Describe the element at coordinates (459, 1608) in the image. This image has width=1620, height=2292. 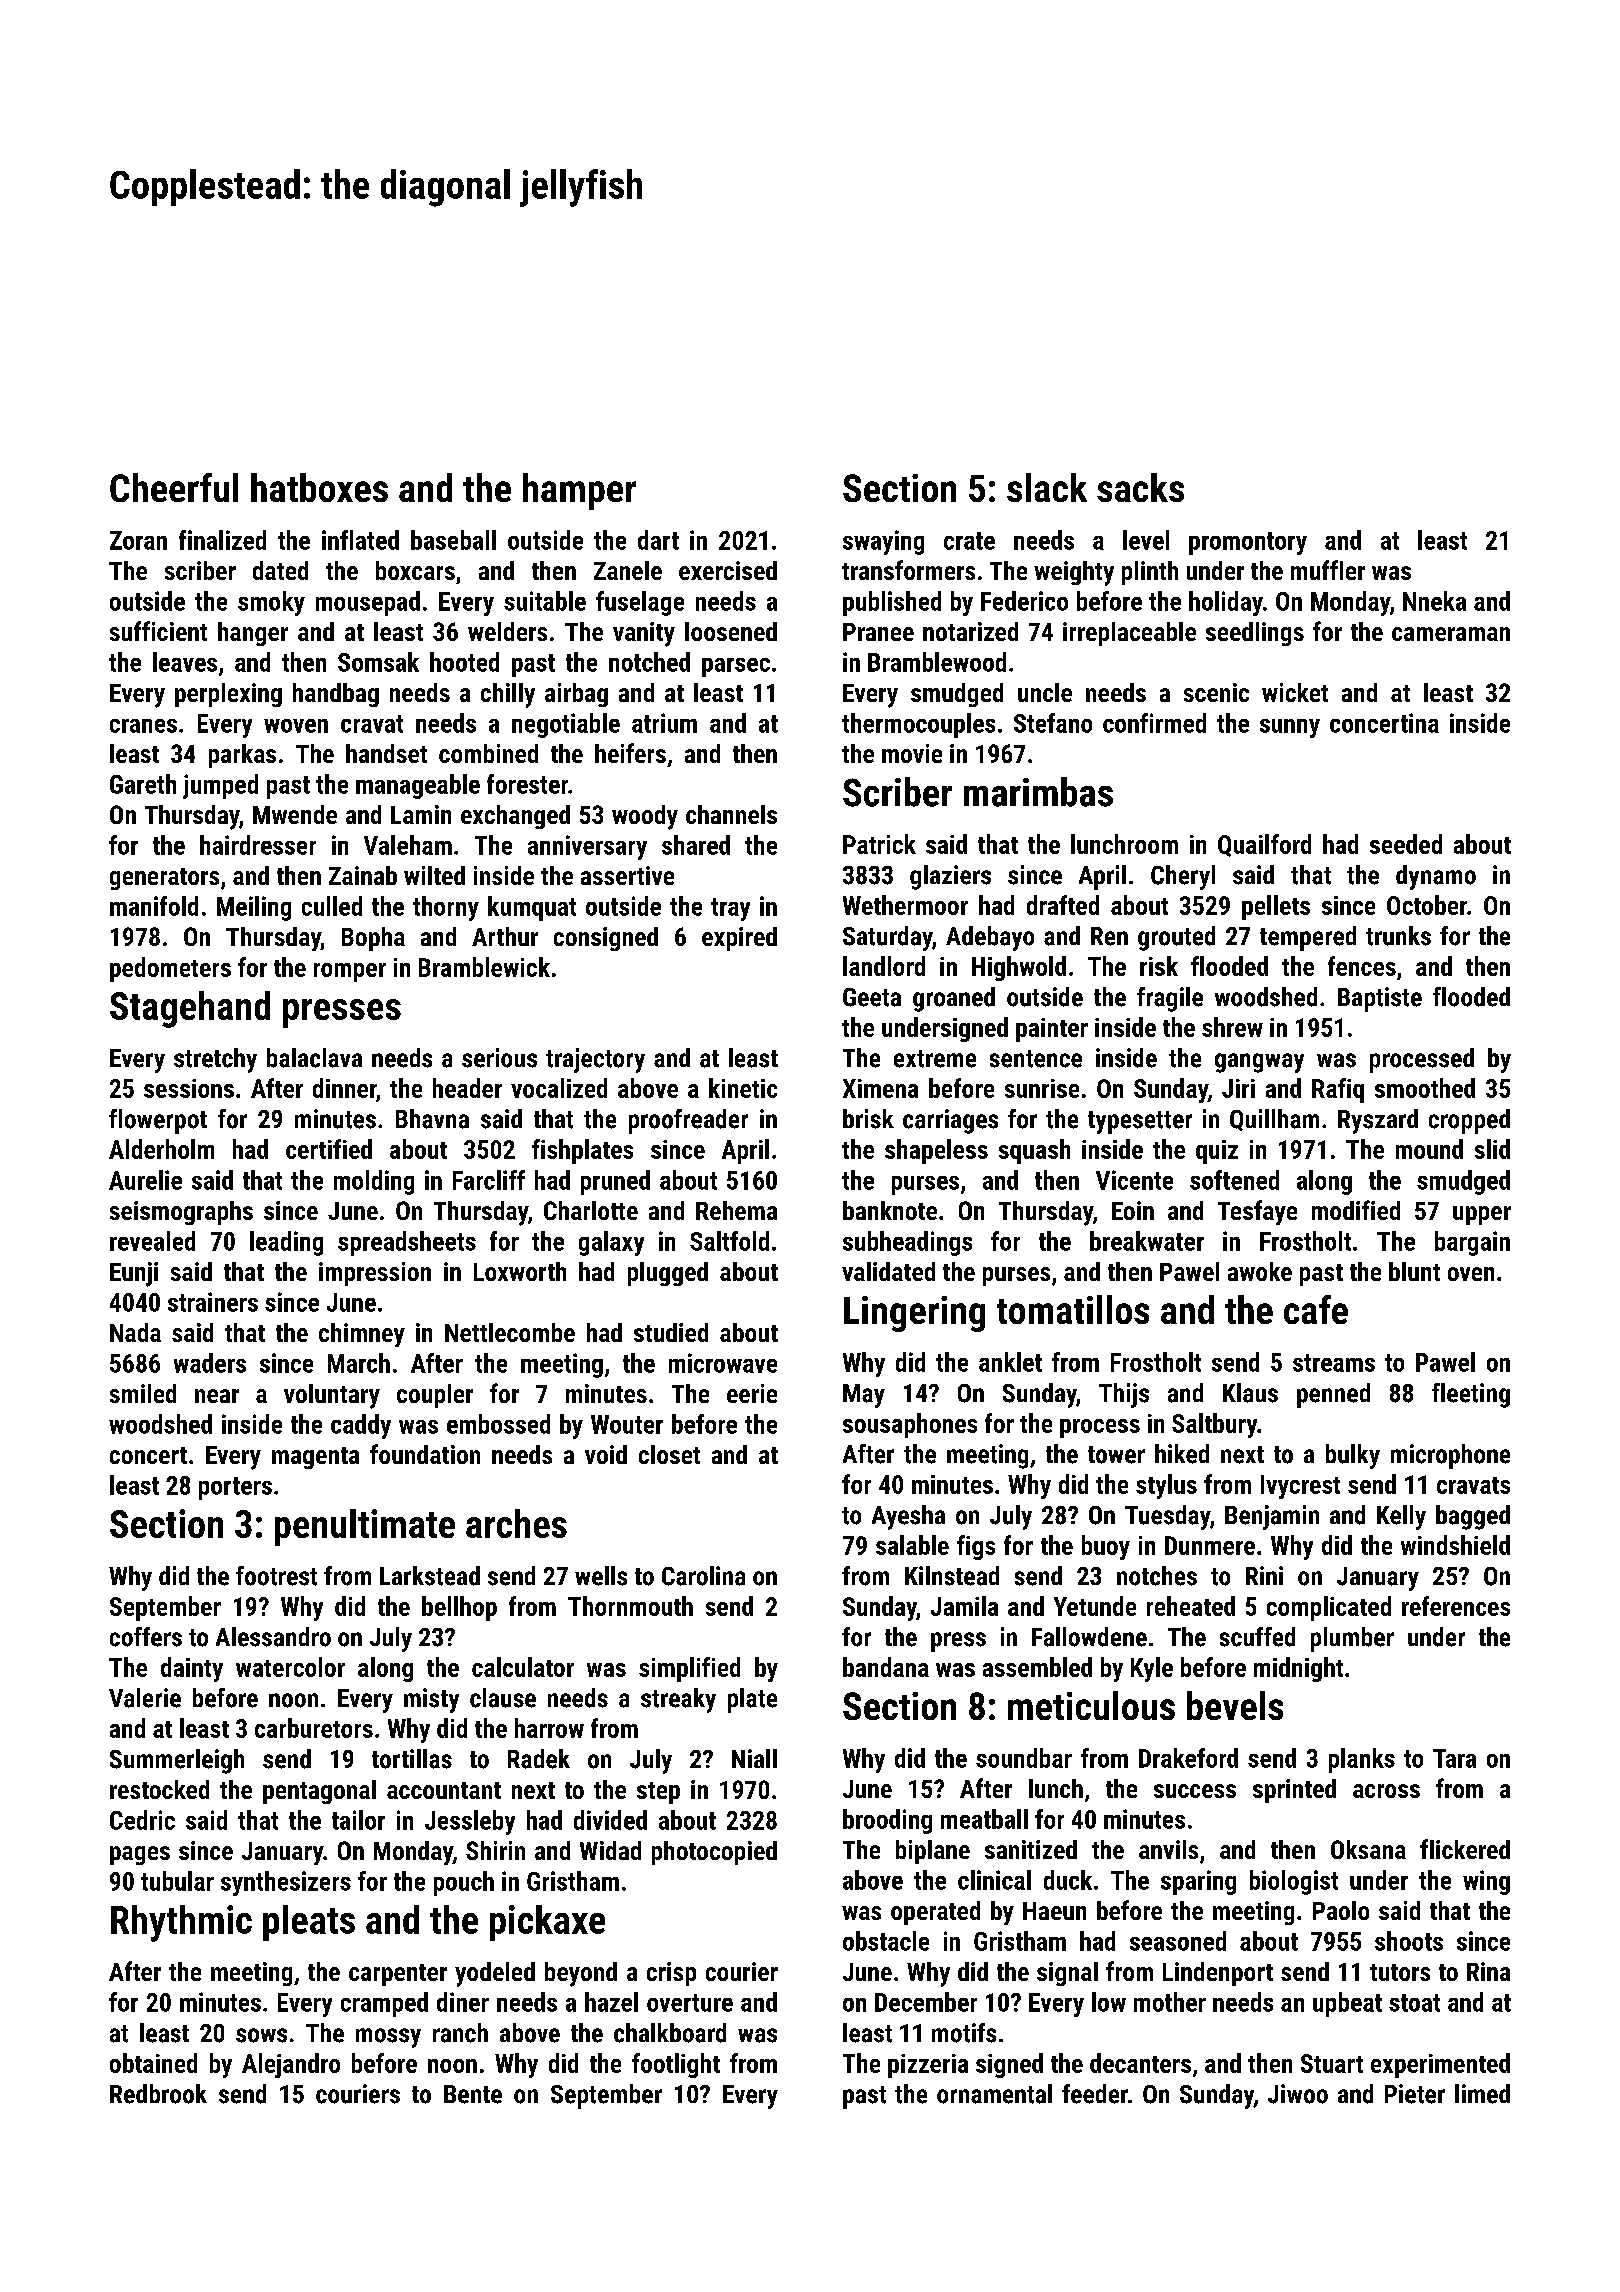
I see `bellhop` at that location.
